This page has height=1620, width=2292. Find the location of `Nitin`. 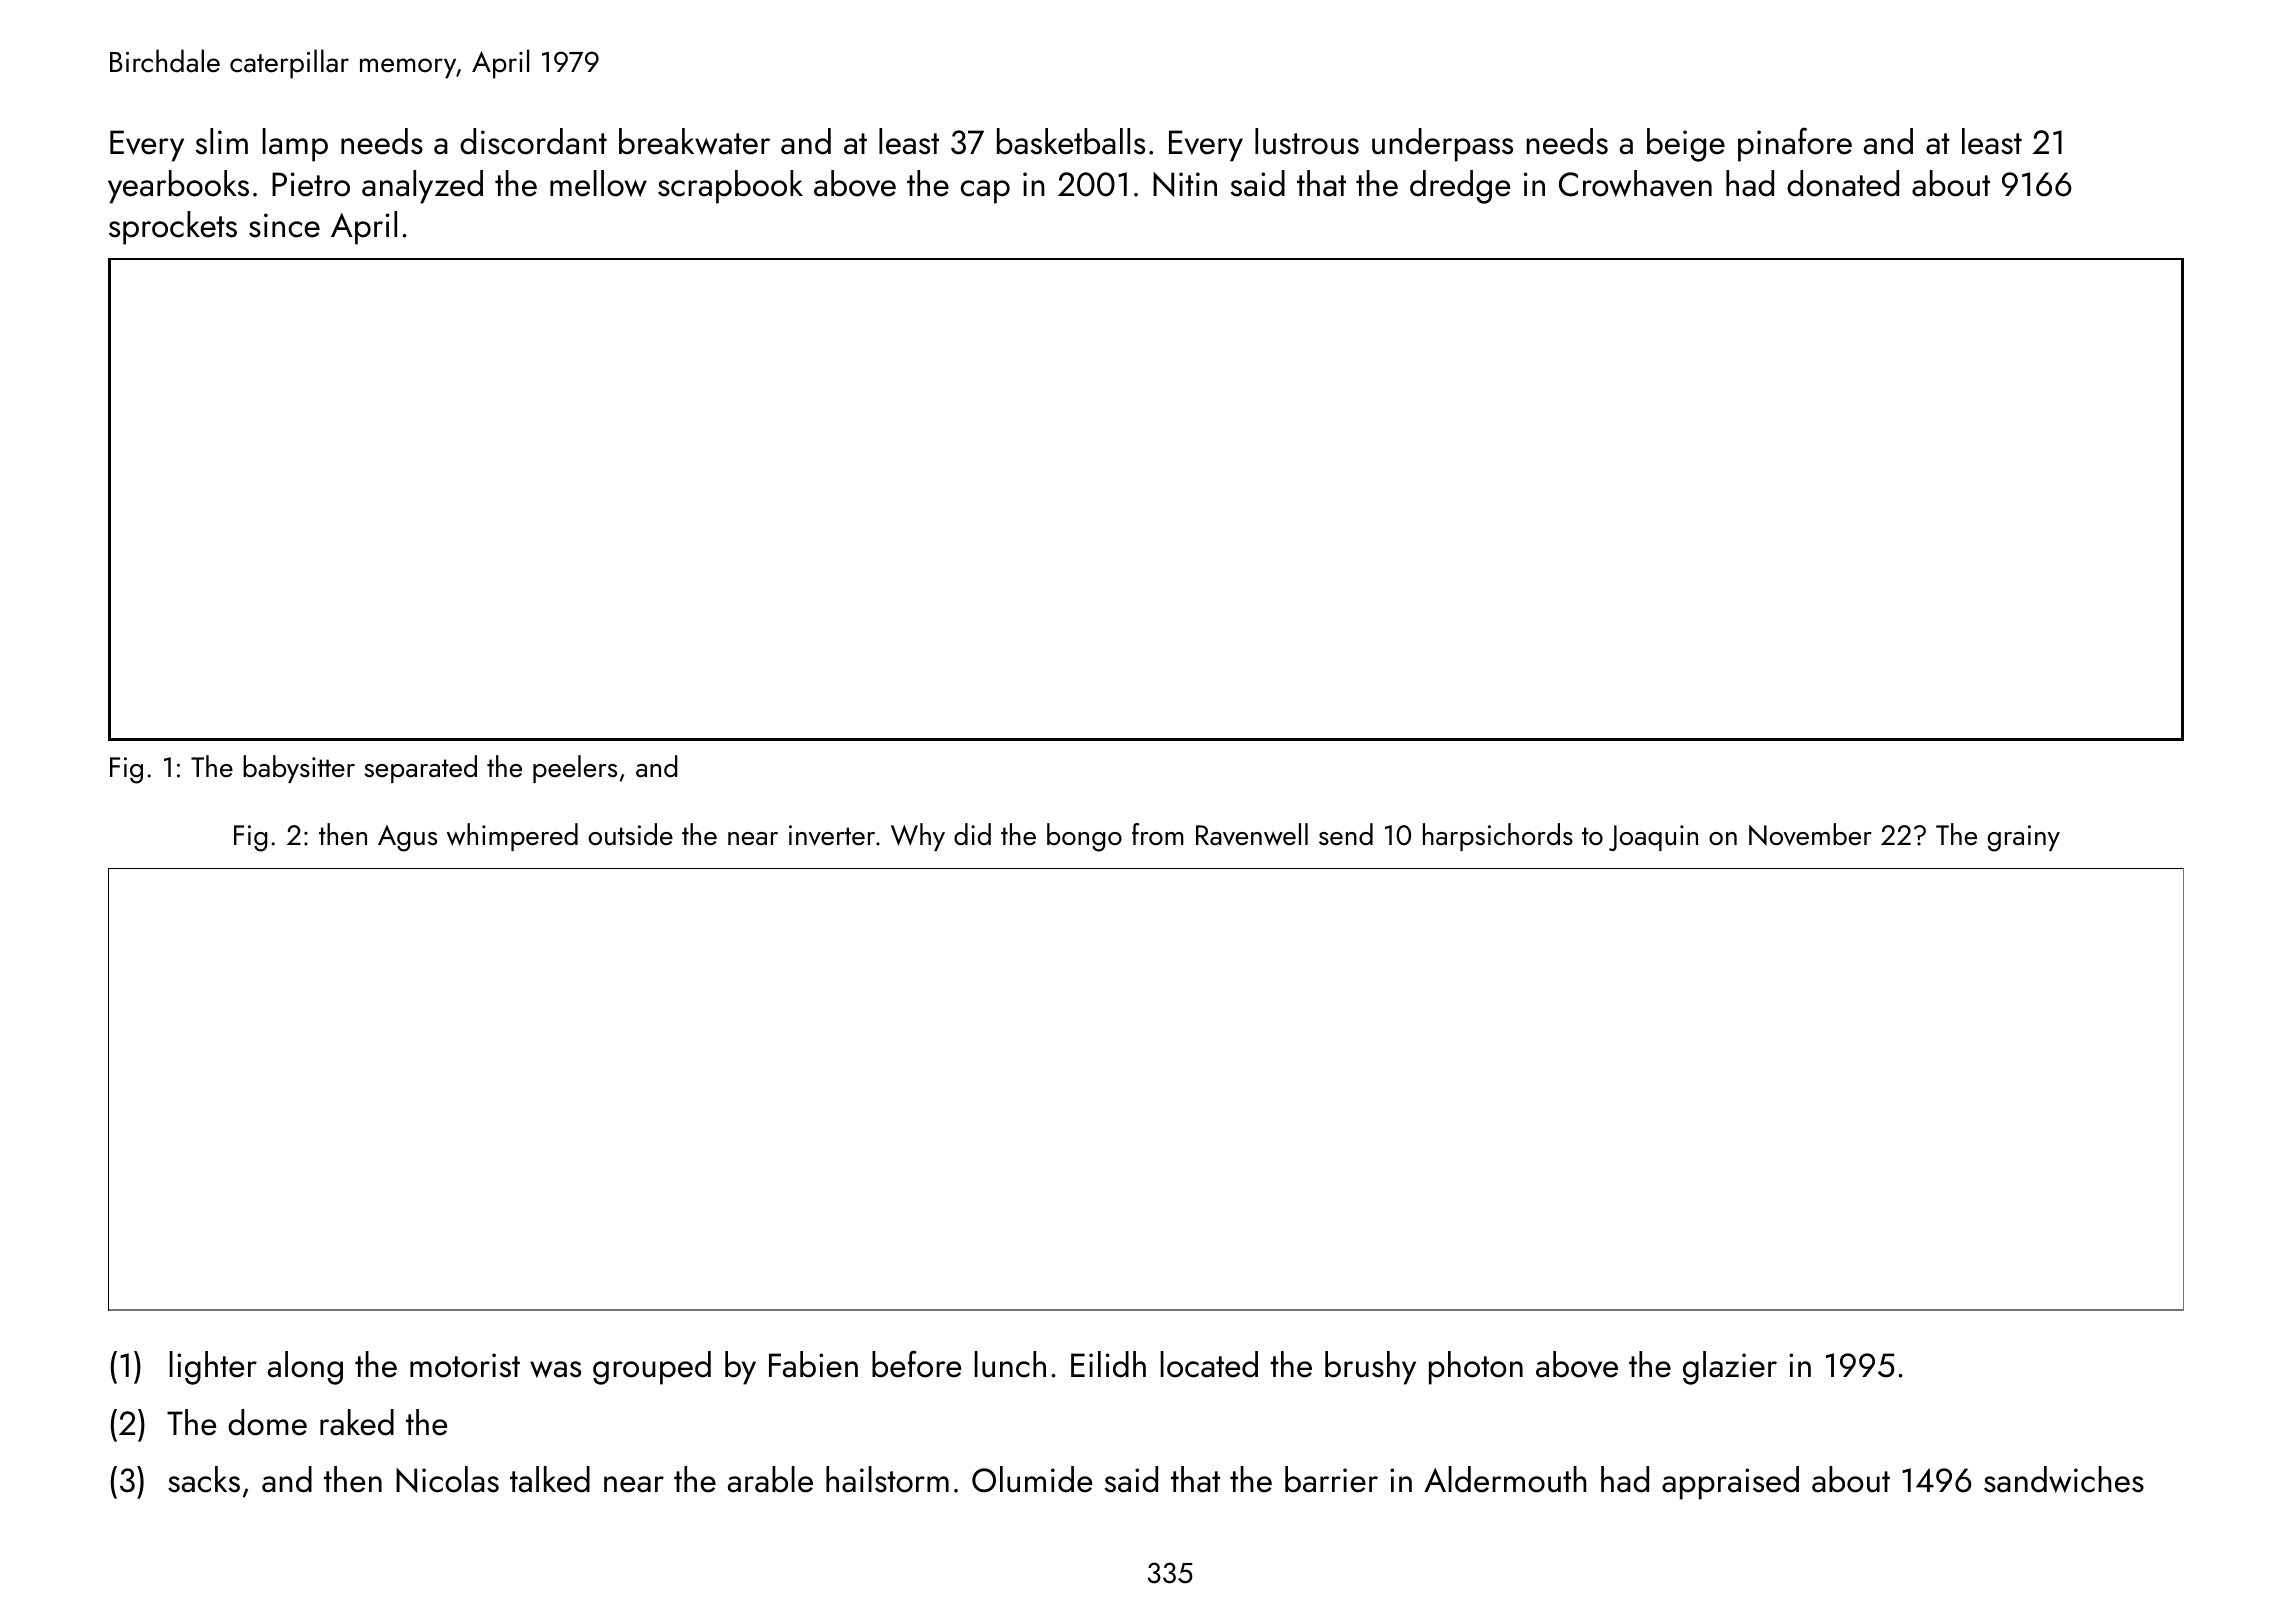

Nitin is located at coordinates (1185, 184).
